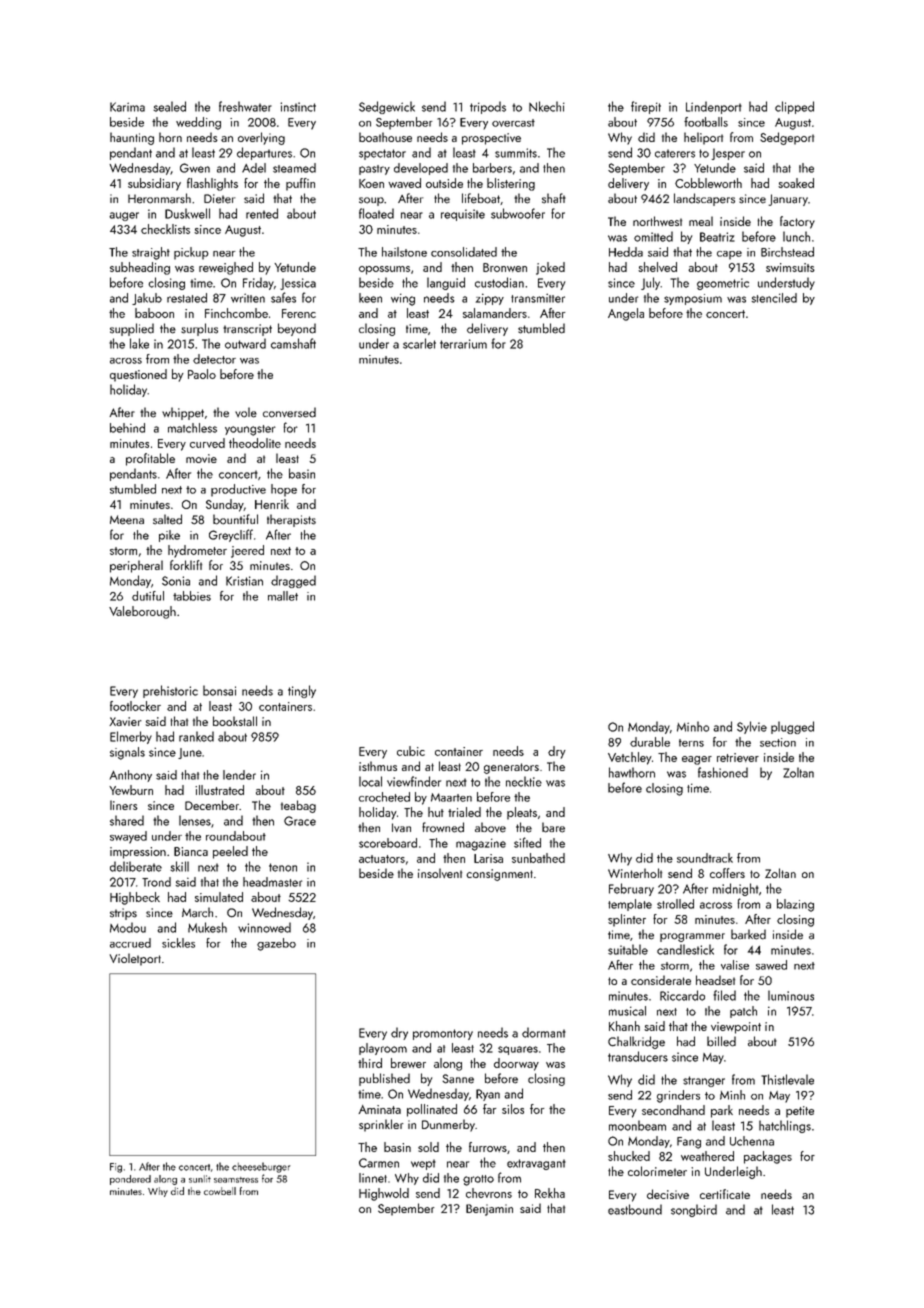 The width and height of the screenshot is (924, 1308). What do you see at coordinates (212, 805) in the screenshot?
I see `December` at bounding box center [212, 805].
